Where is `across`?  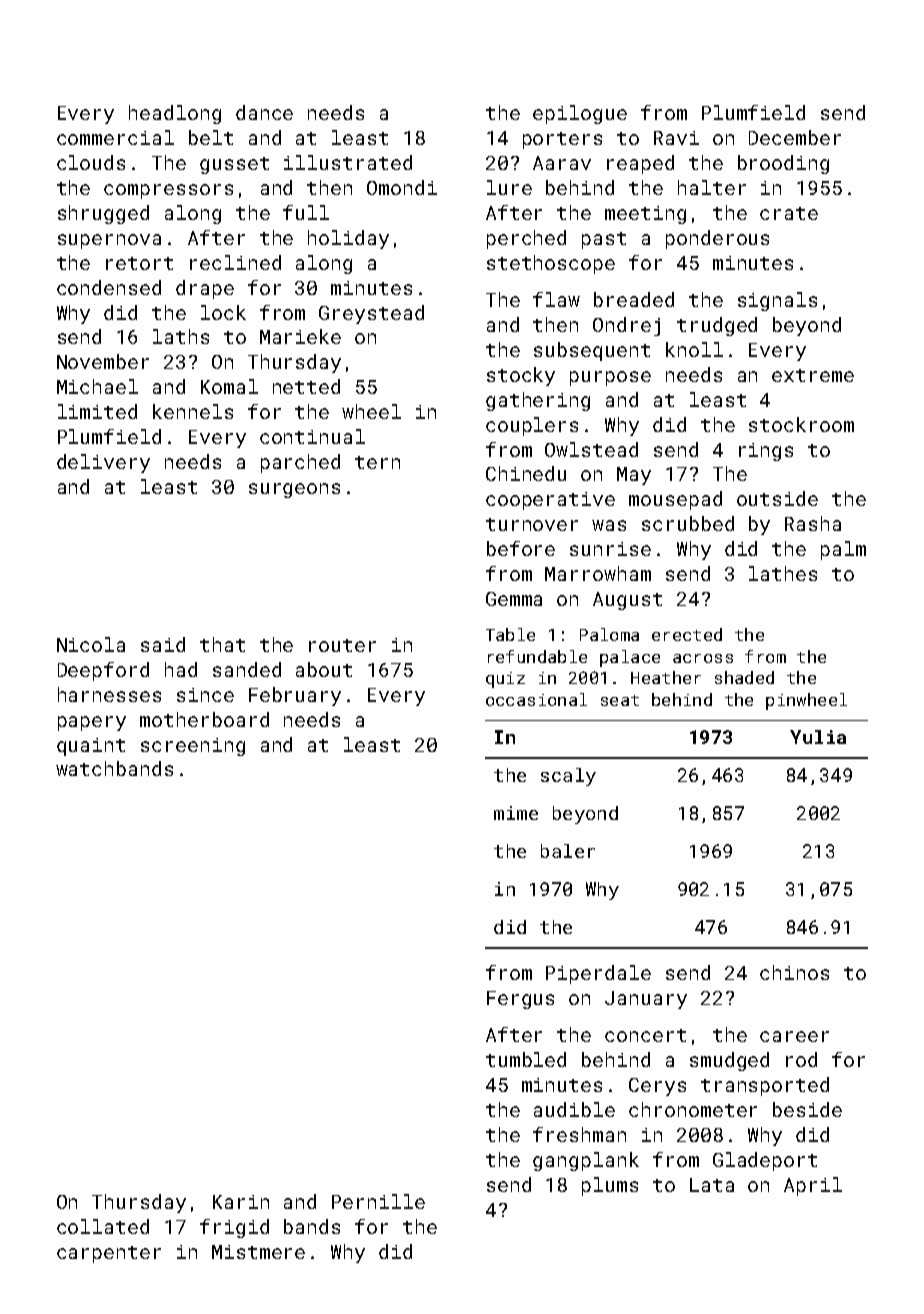 across is located at coordinates (703, 658).
